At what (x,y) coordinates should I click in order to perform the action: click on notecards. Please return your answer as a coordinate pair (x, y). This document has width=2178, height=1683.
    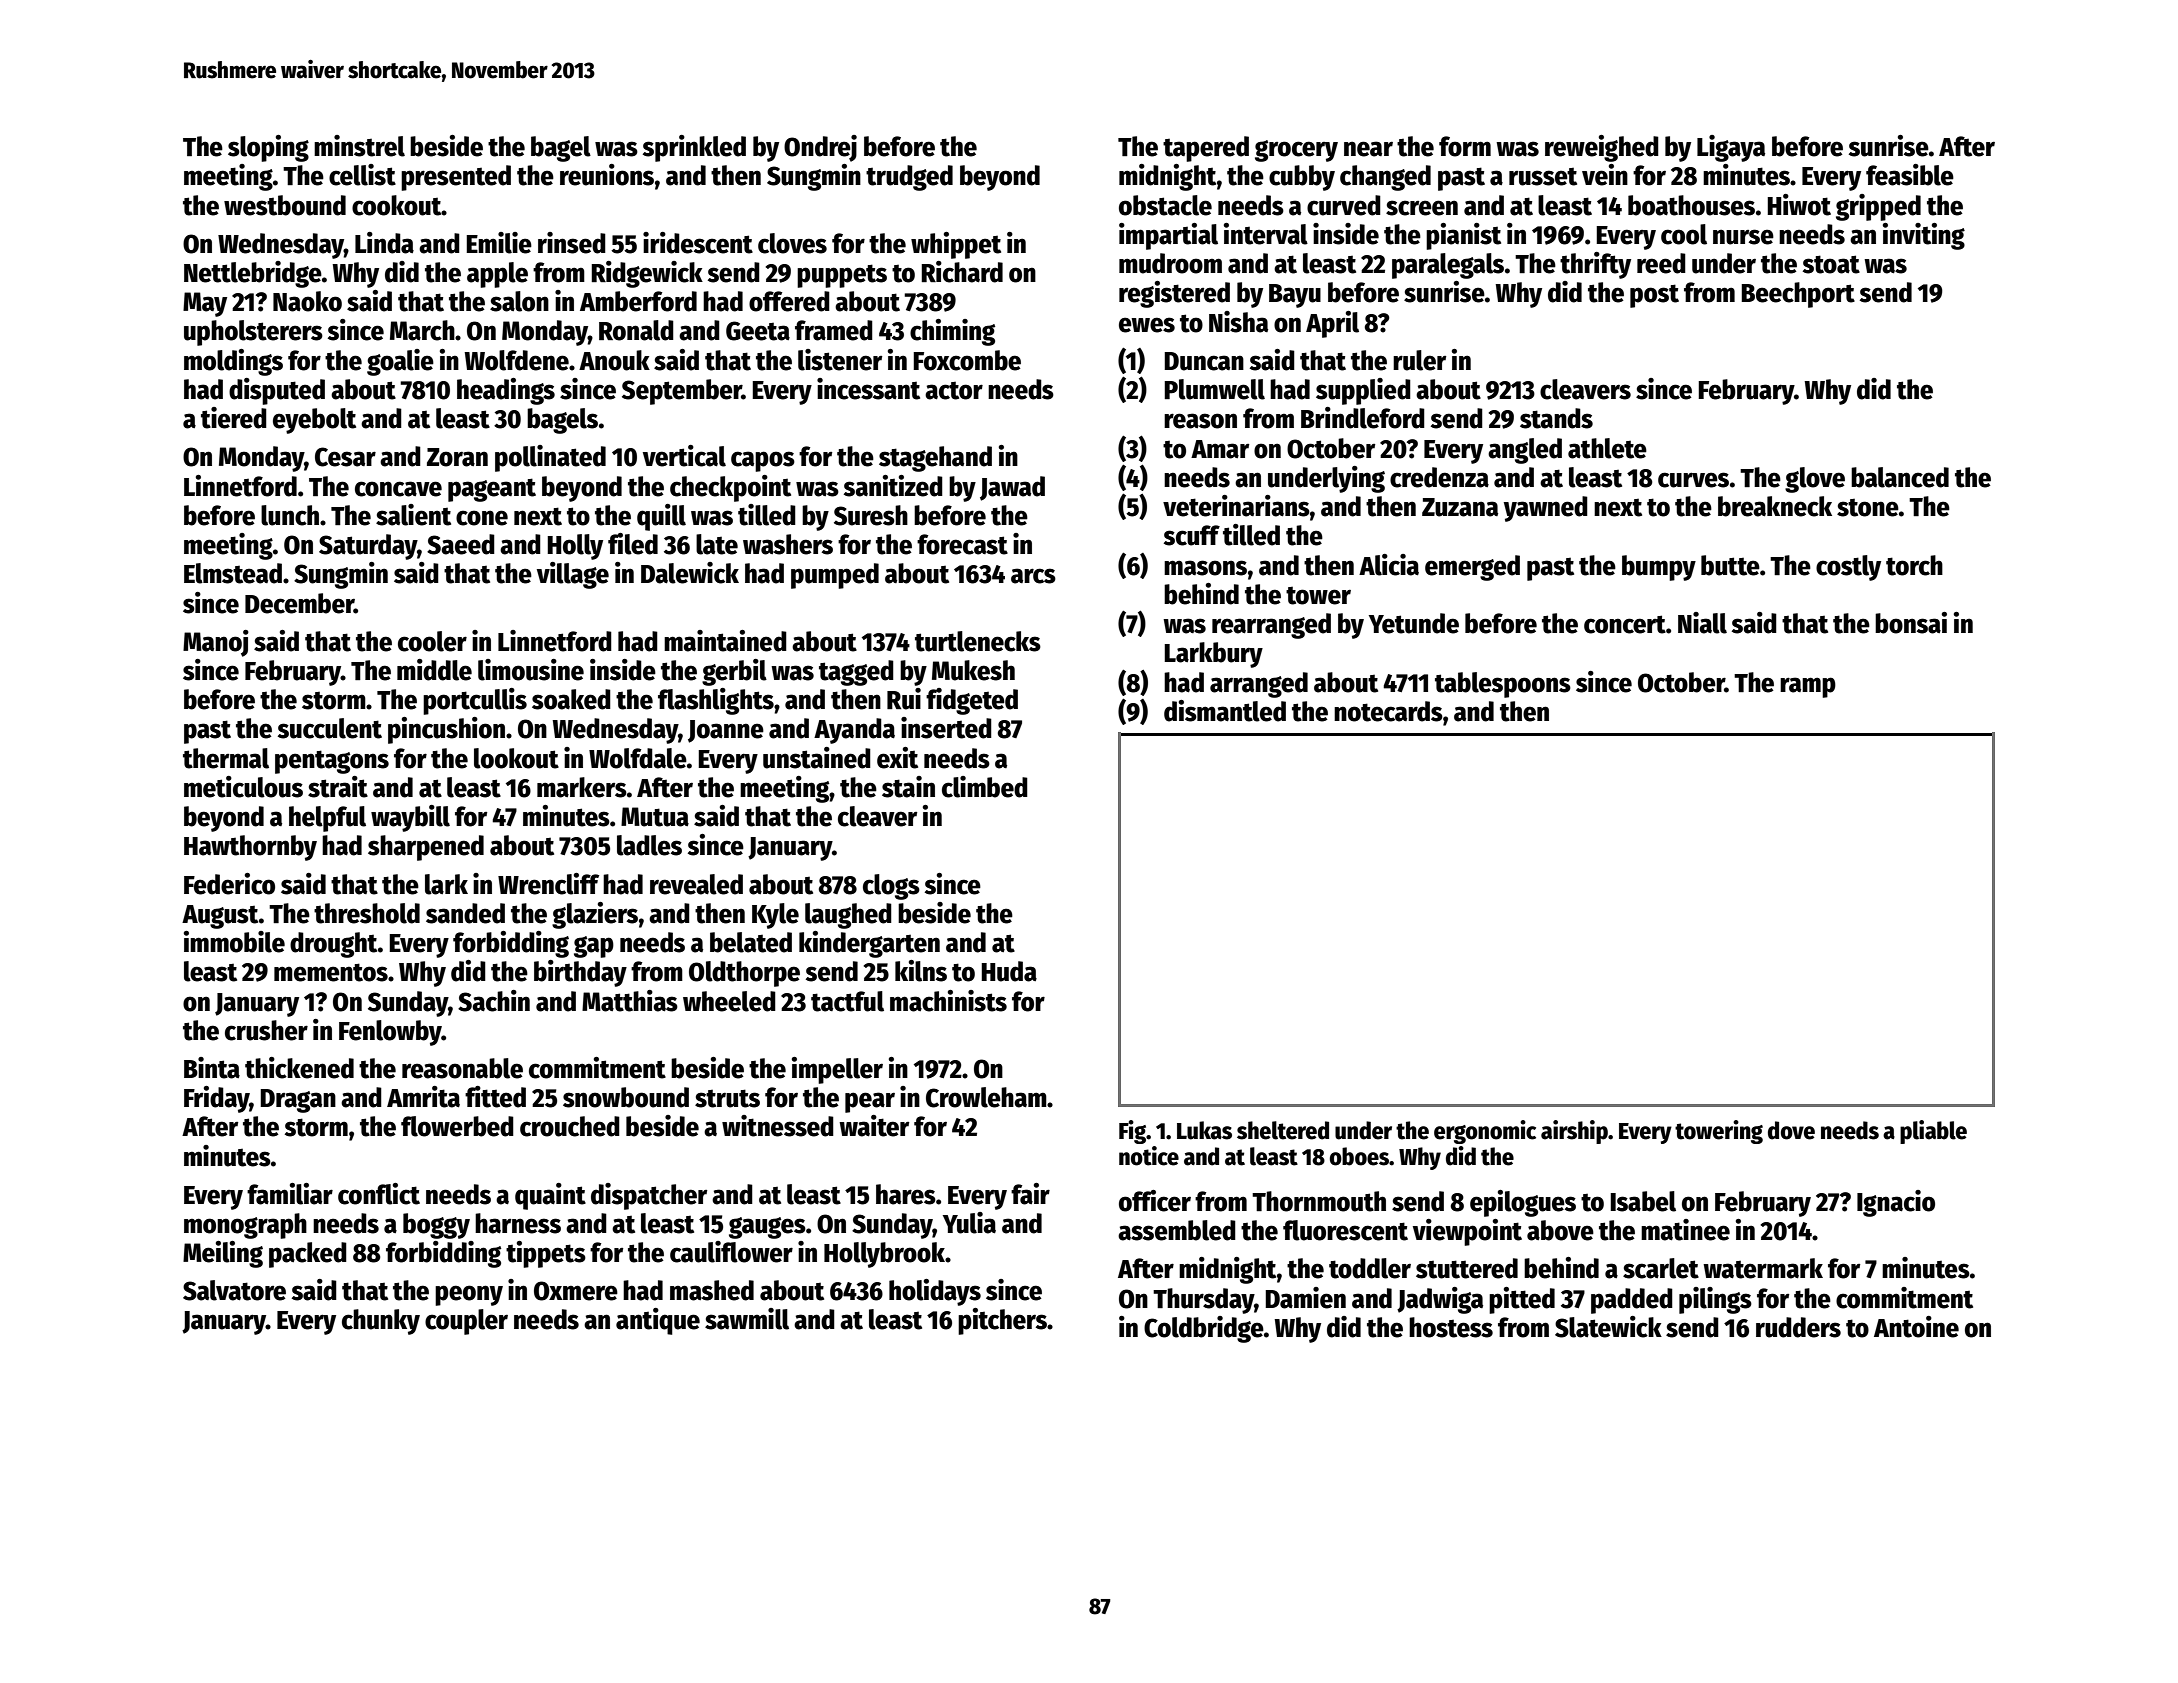
    Looking at the image, I should click on (1388, 711).
